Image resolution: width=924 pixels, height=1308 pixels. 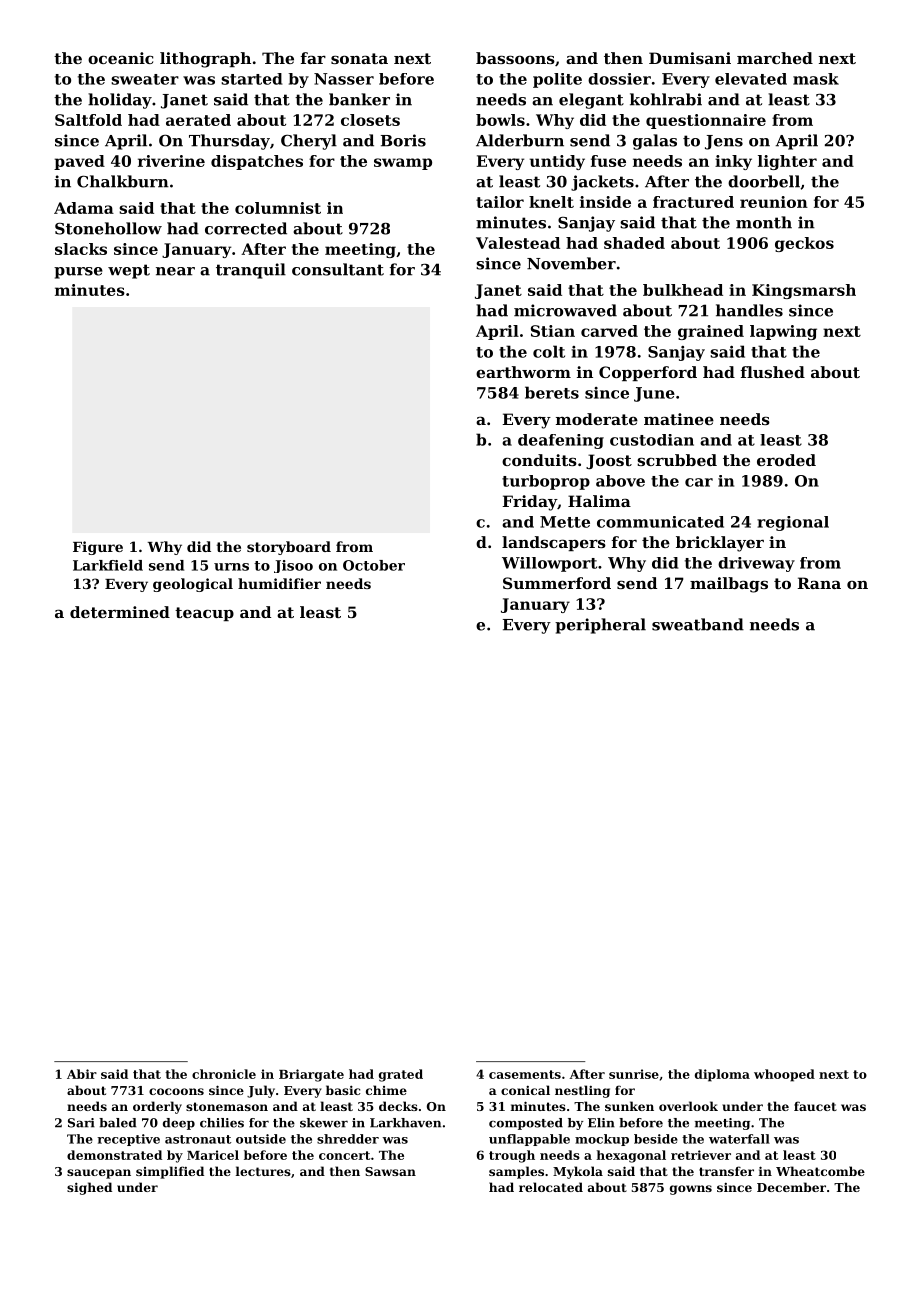 I want to click on stonemason, so click(x=227, y=1106).
